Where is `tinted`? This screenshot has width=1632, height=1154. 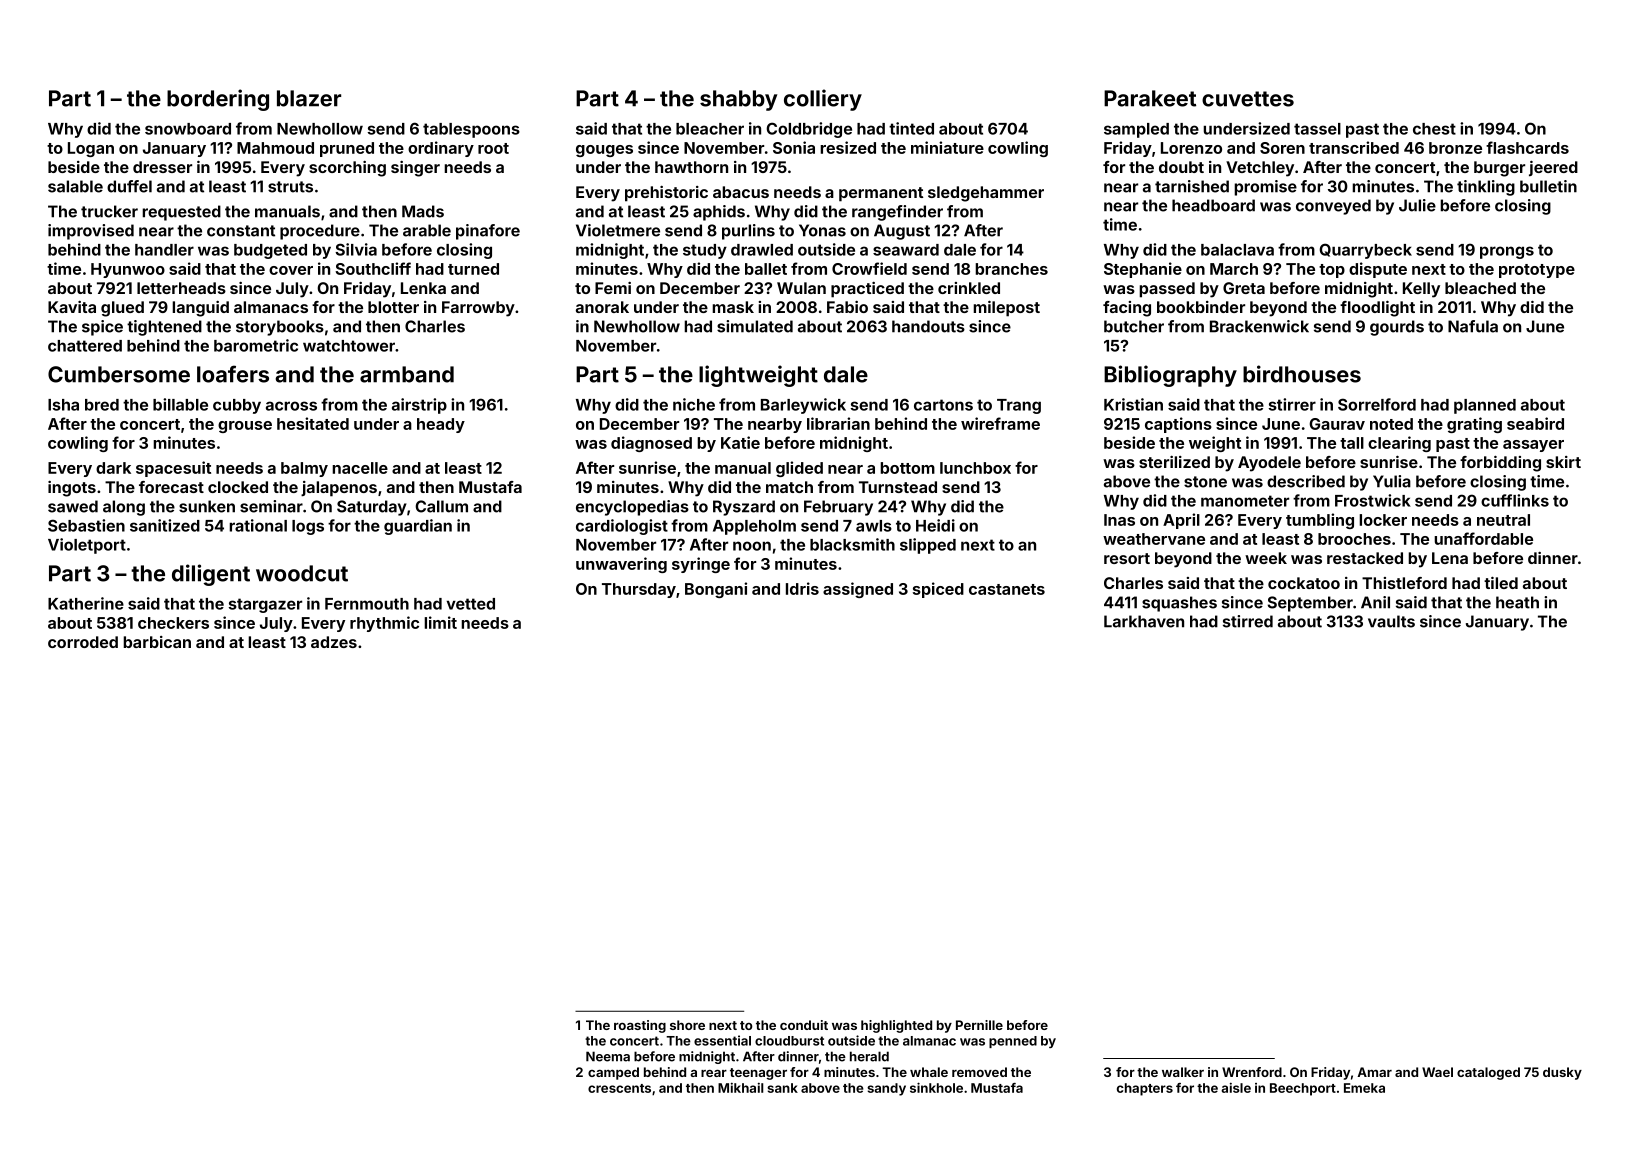 tinted is located at coordinates (911, 128).
